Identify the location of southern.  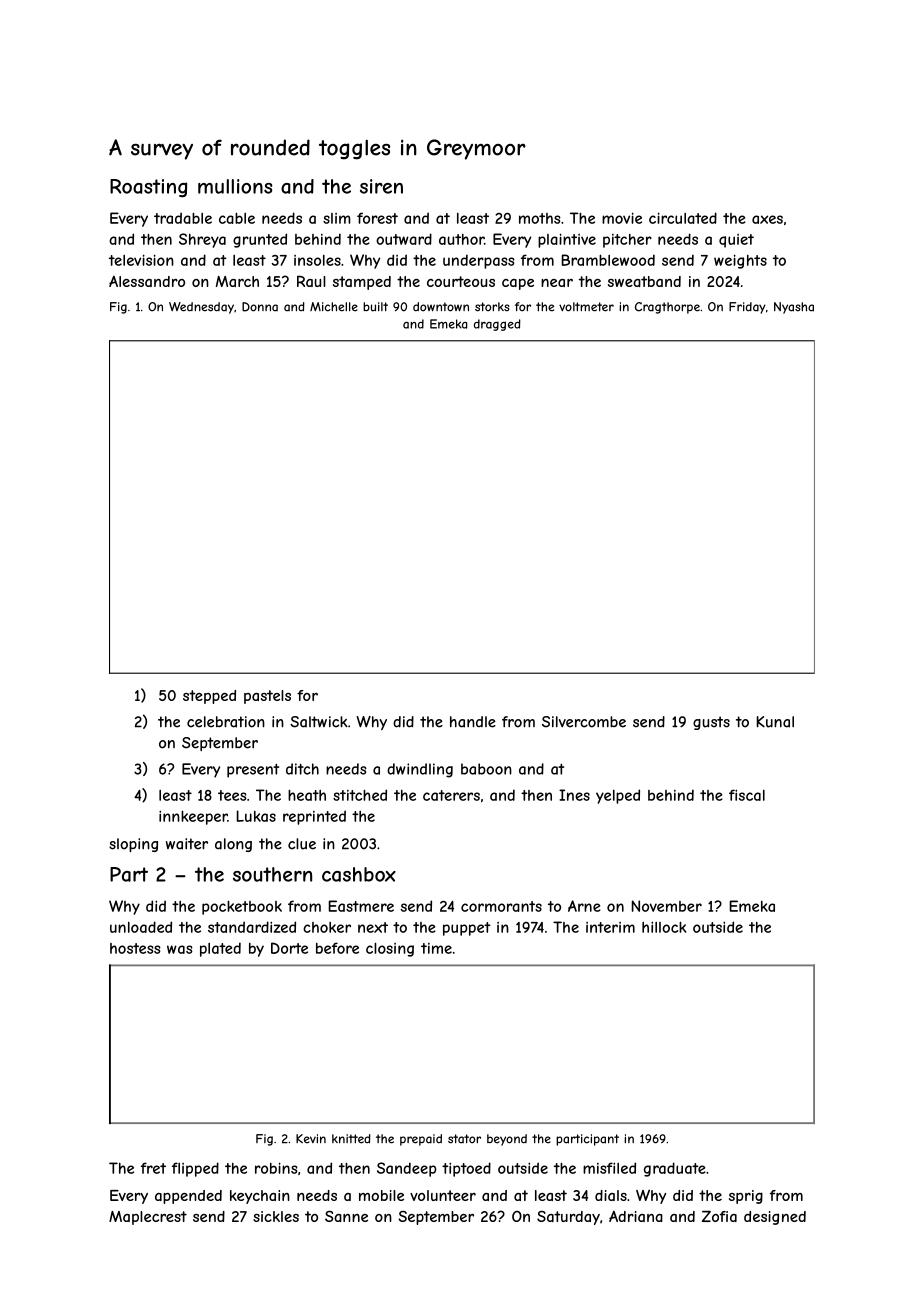
(272, 874).
